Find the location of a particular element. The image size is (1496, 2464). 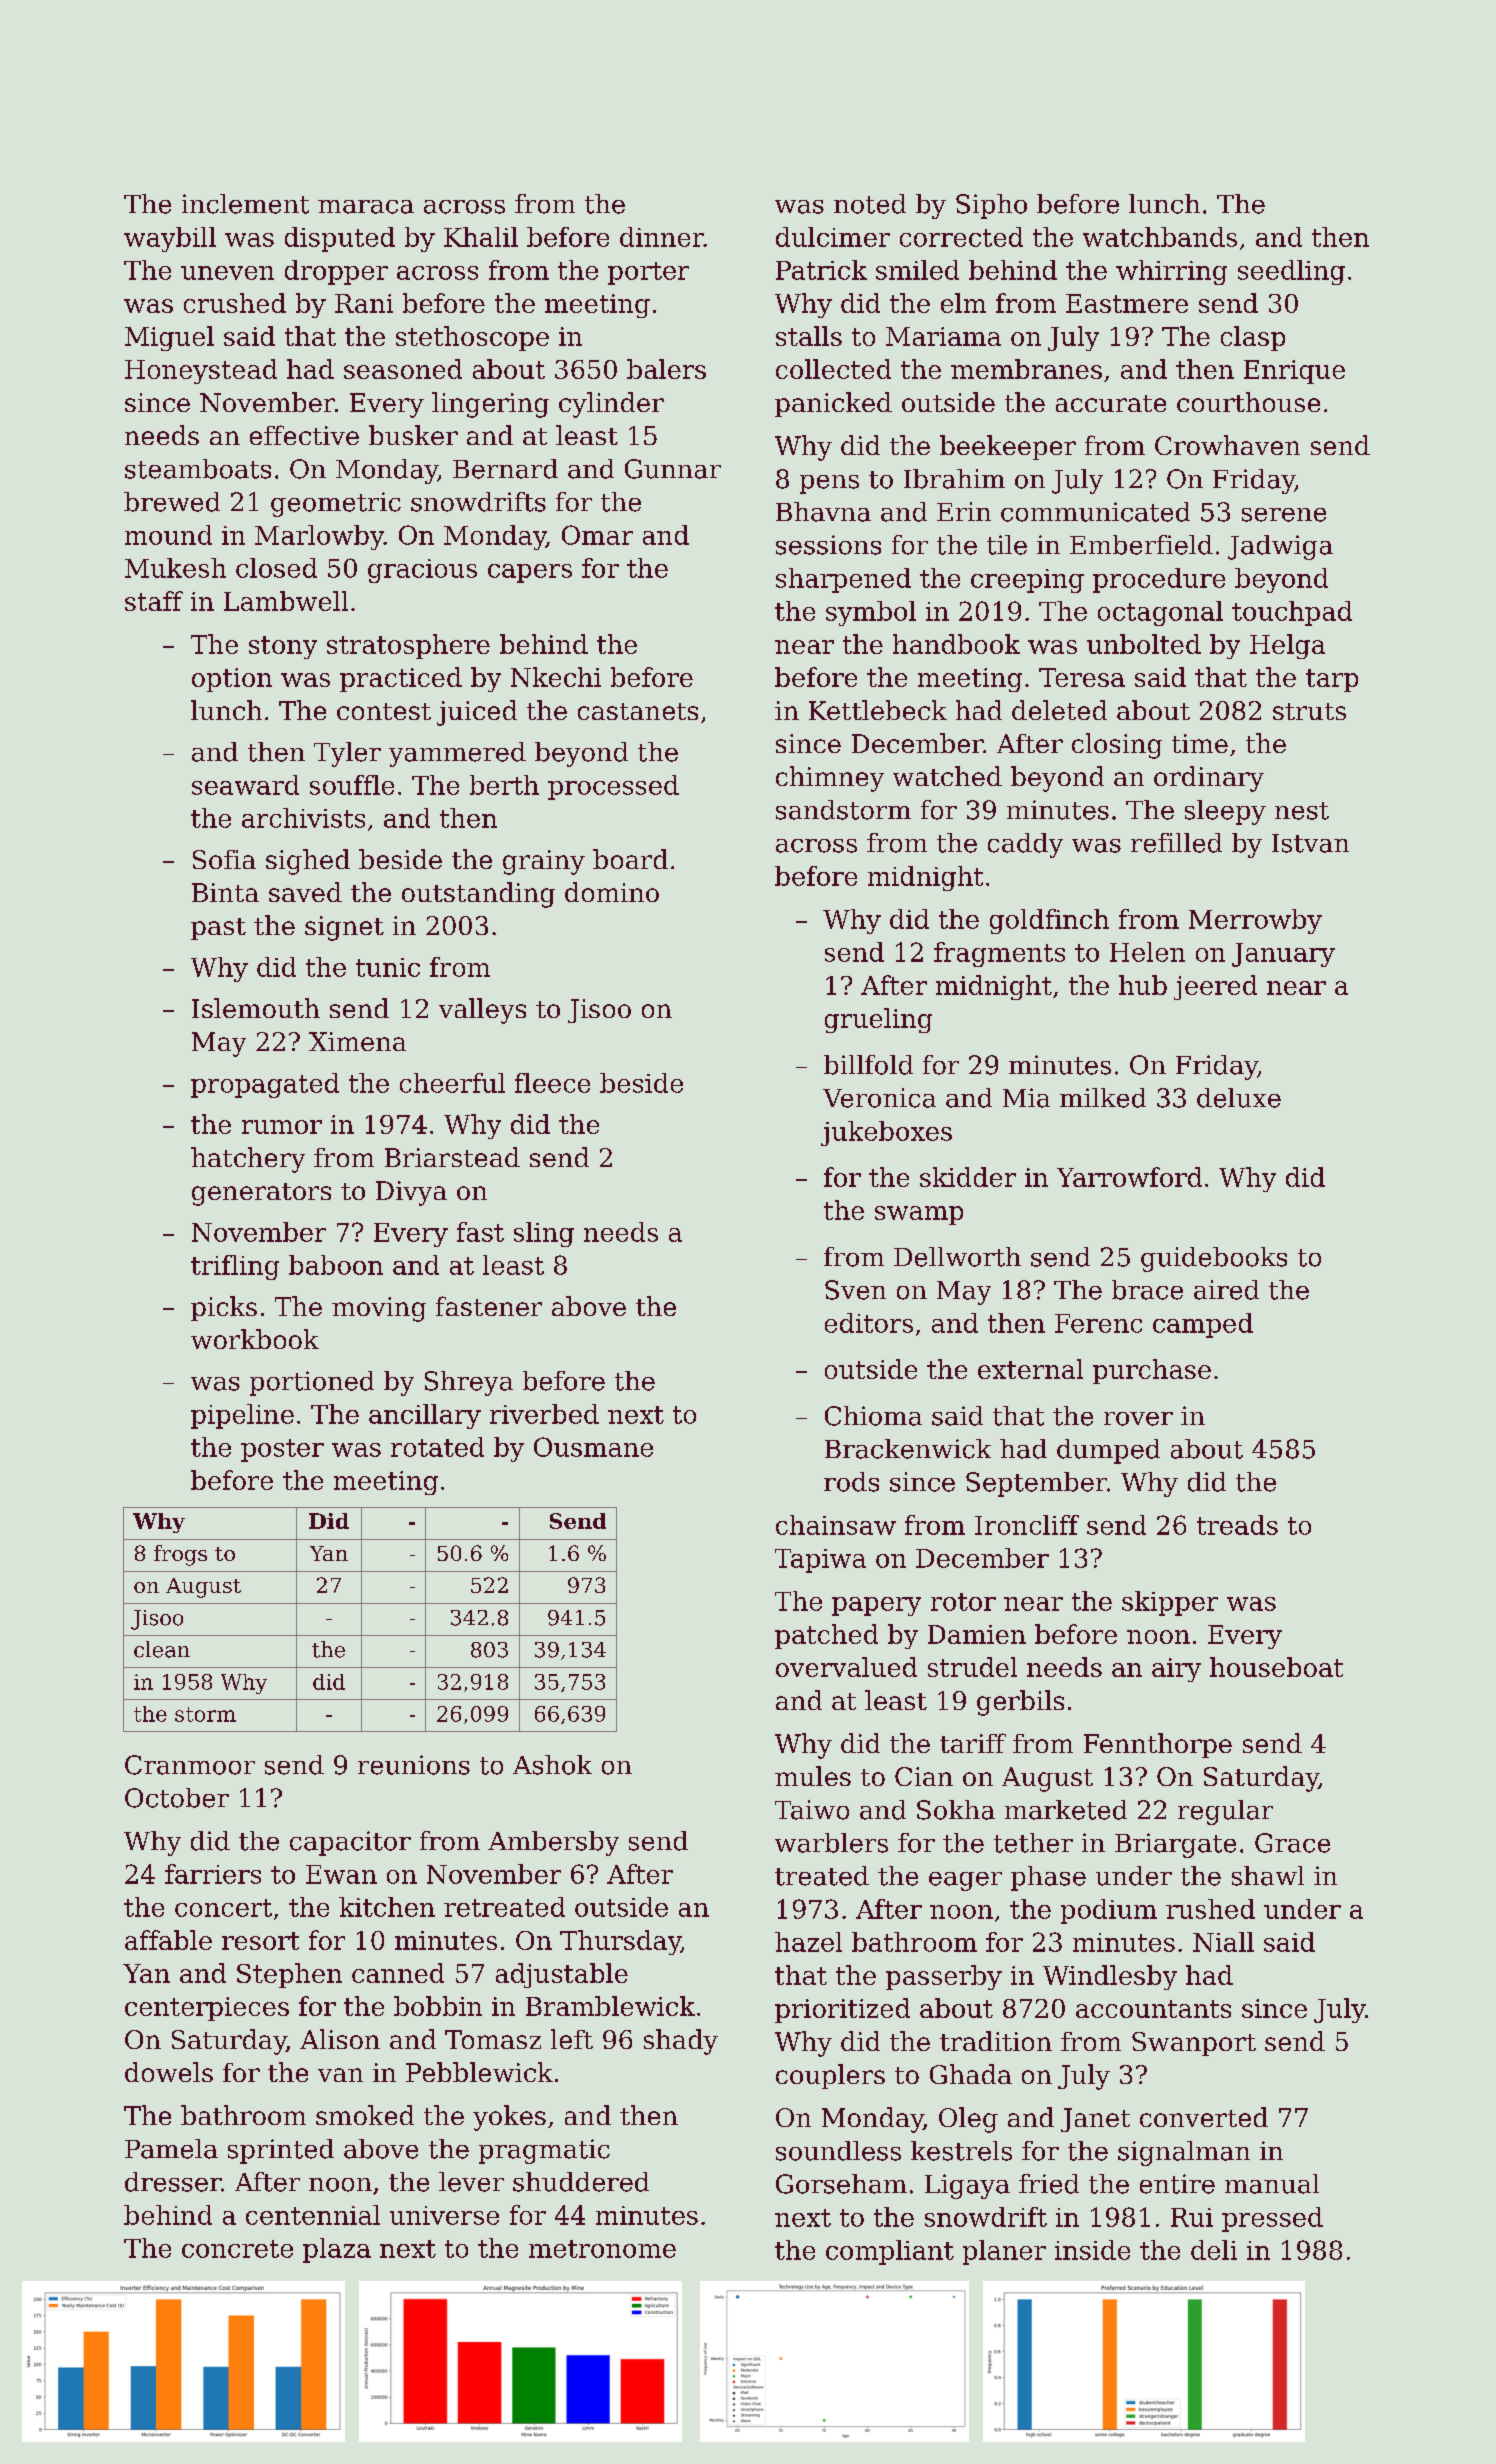

Crowhaven is located at coordinates (1227, 445).
